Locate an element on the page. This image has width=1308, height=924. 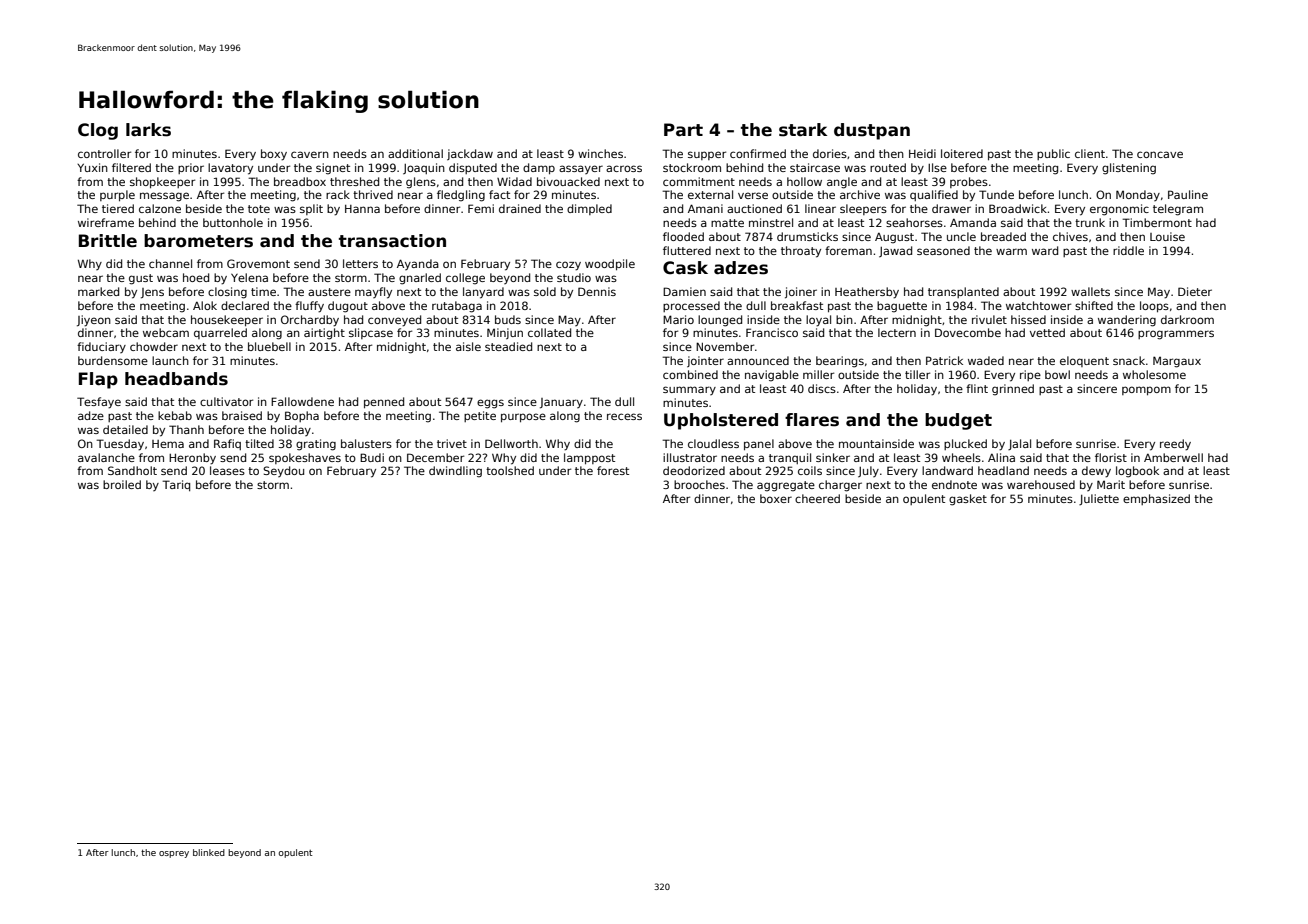
blinked is located at coordinates (209, 852).
